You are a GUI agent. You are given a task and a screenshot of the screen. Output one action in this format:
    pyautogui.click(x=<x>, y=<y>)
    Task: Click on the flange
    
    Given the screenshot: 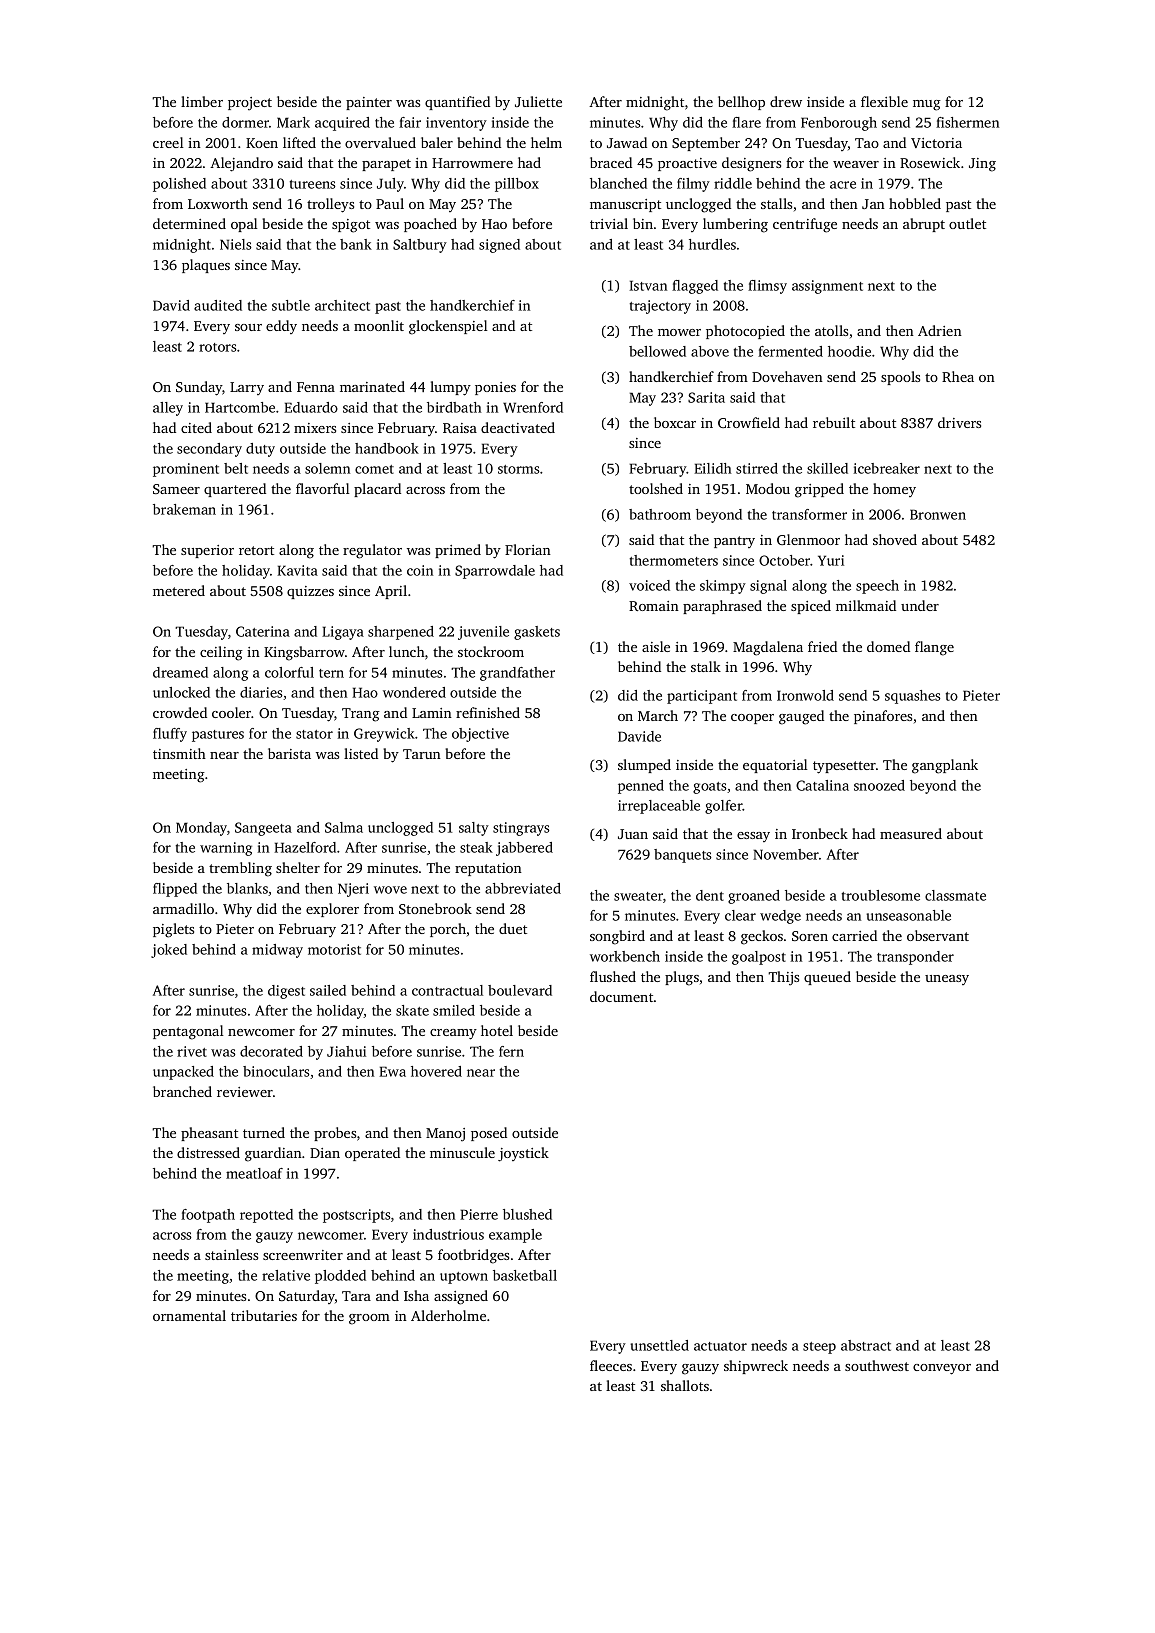 What is the action you would take?
    pyautogui.click(x=934, y=648)
